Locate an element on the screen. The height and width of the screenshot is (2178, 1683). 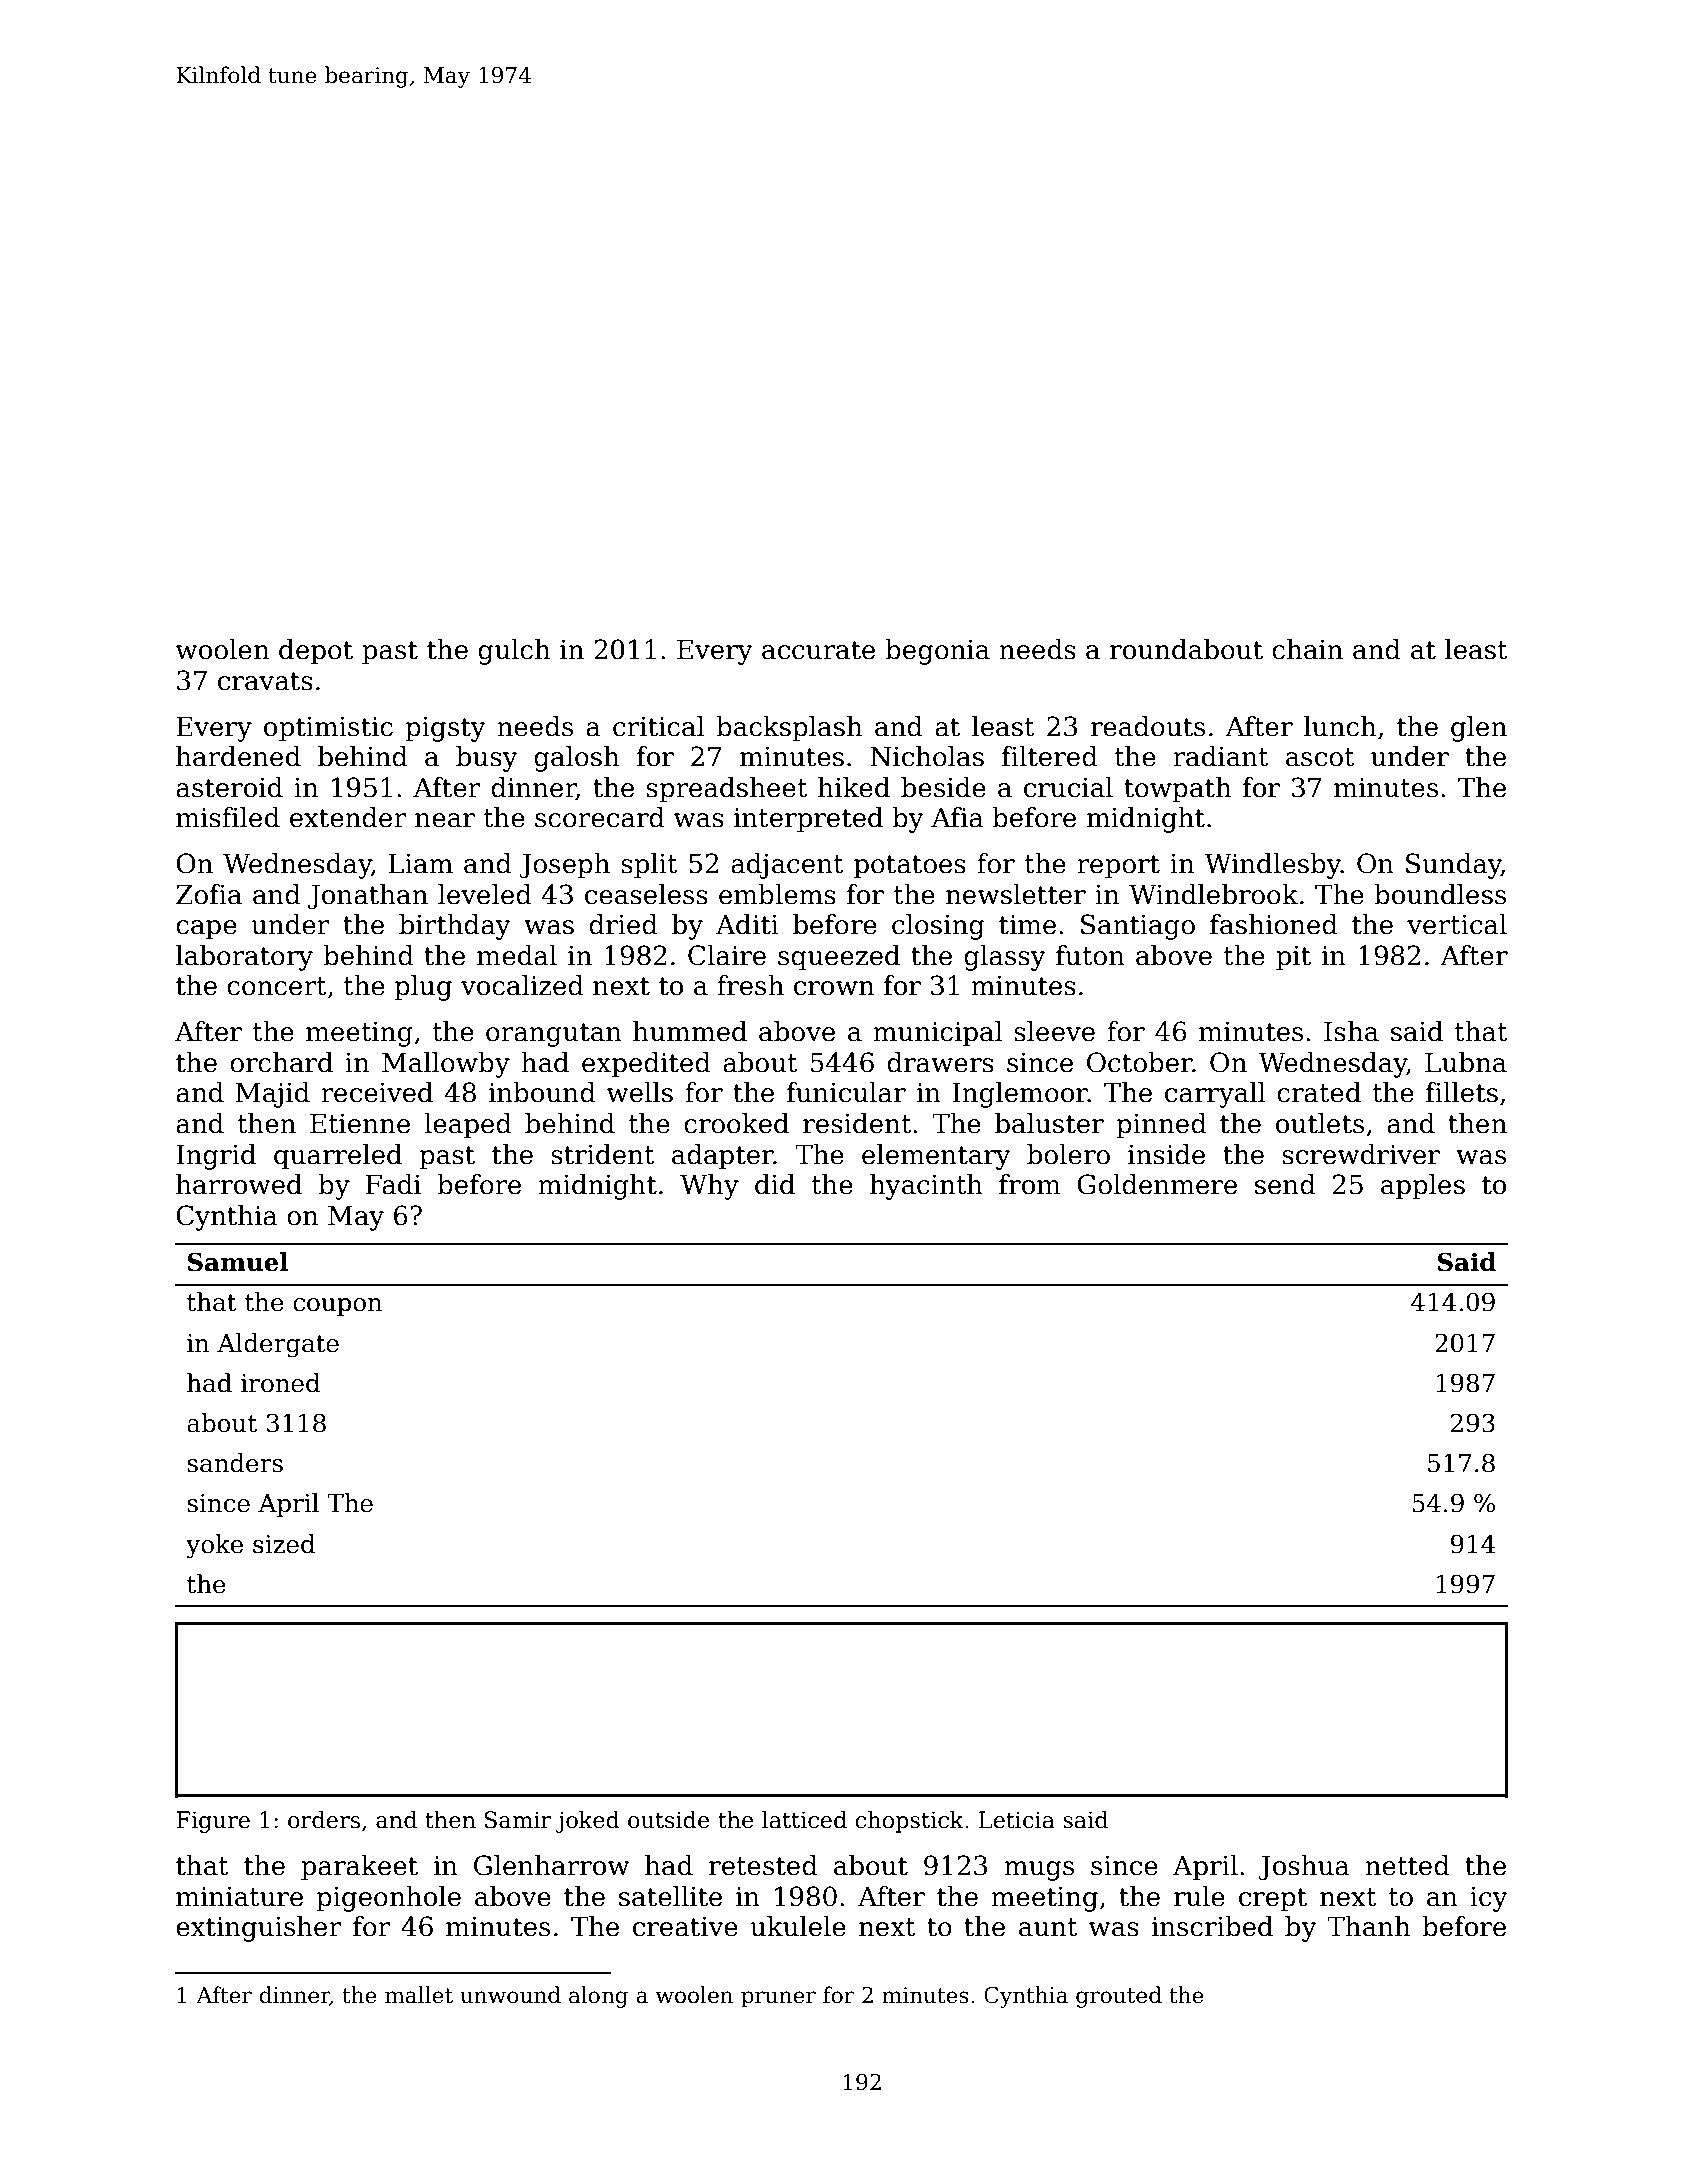
netted is located at coordinates (1407, 1865).
